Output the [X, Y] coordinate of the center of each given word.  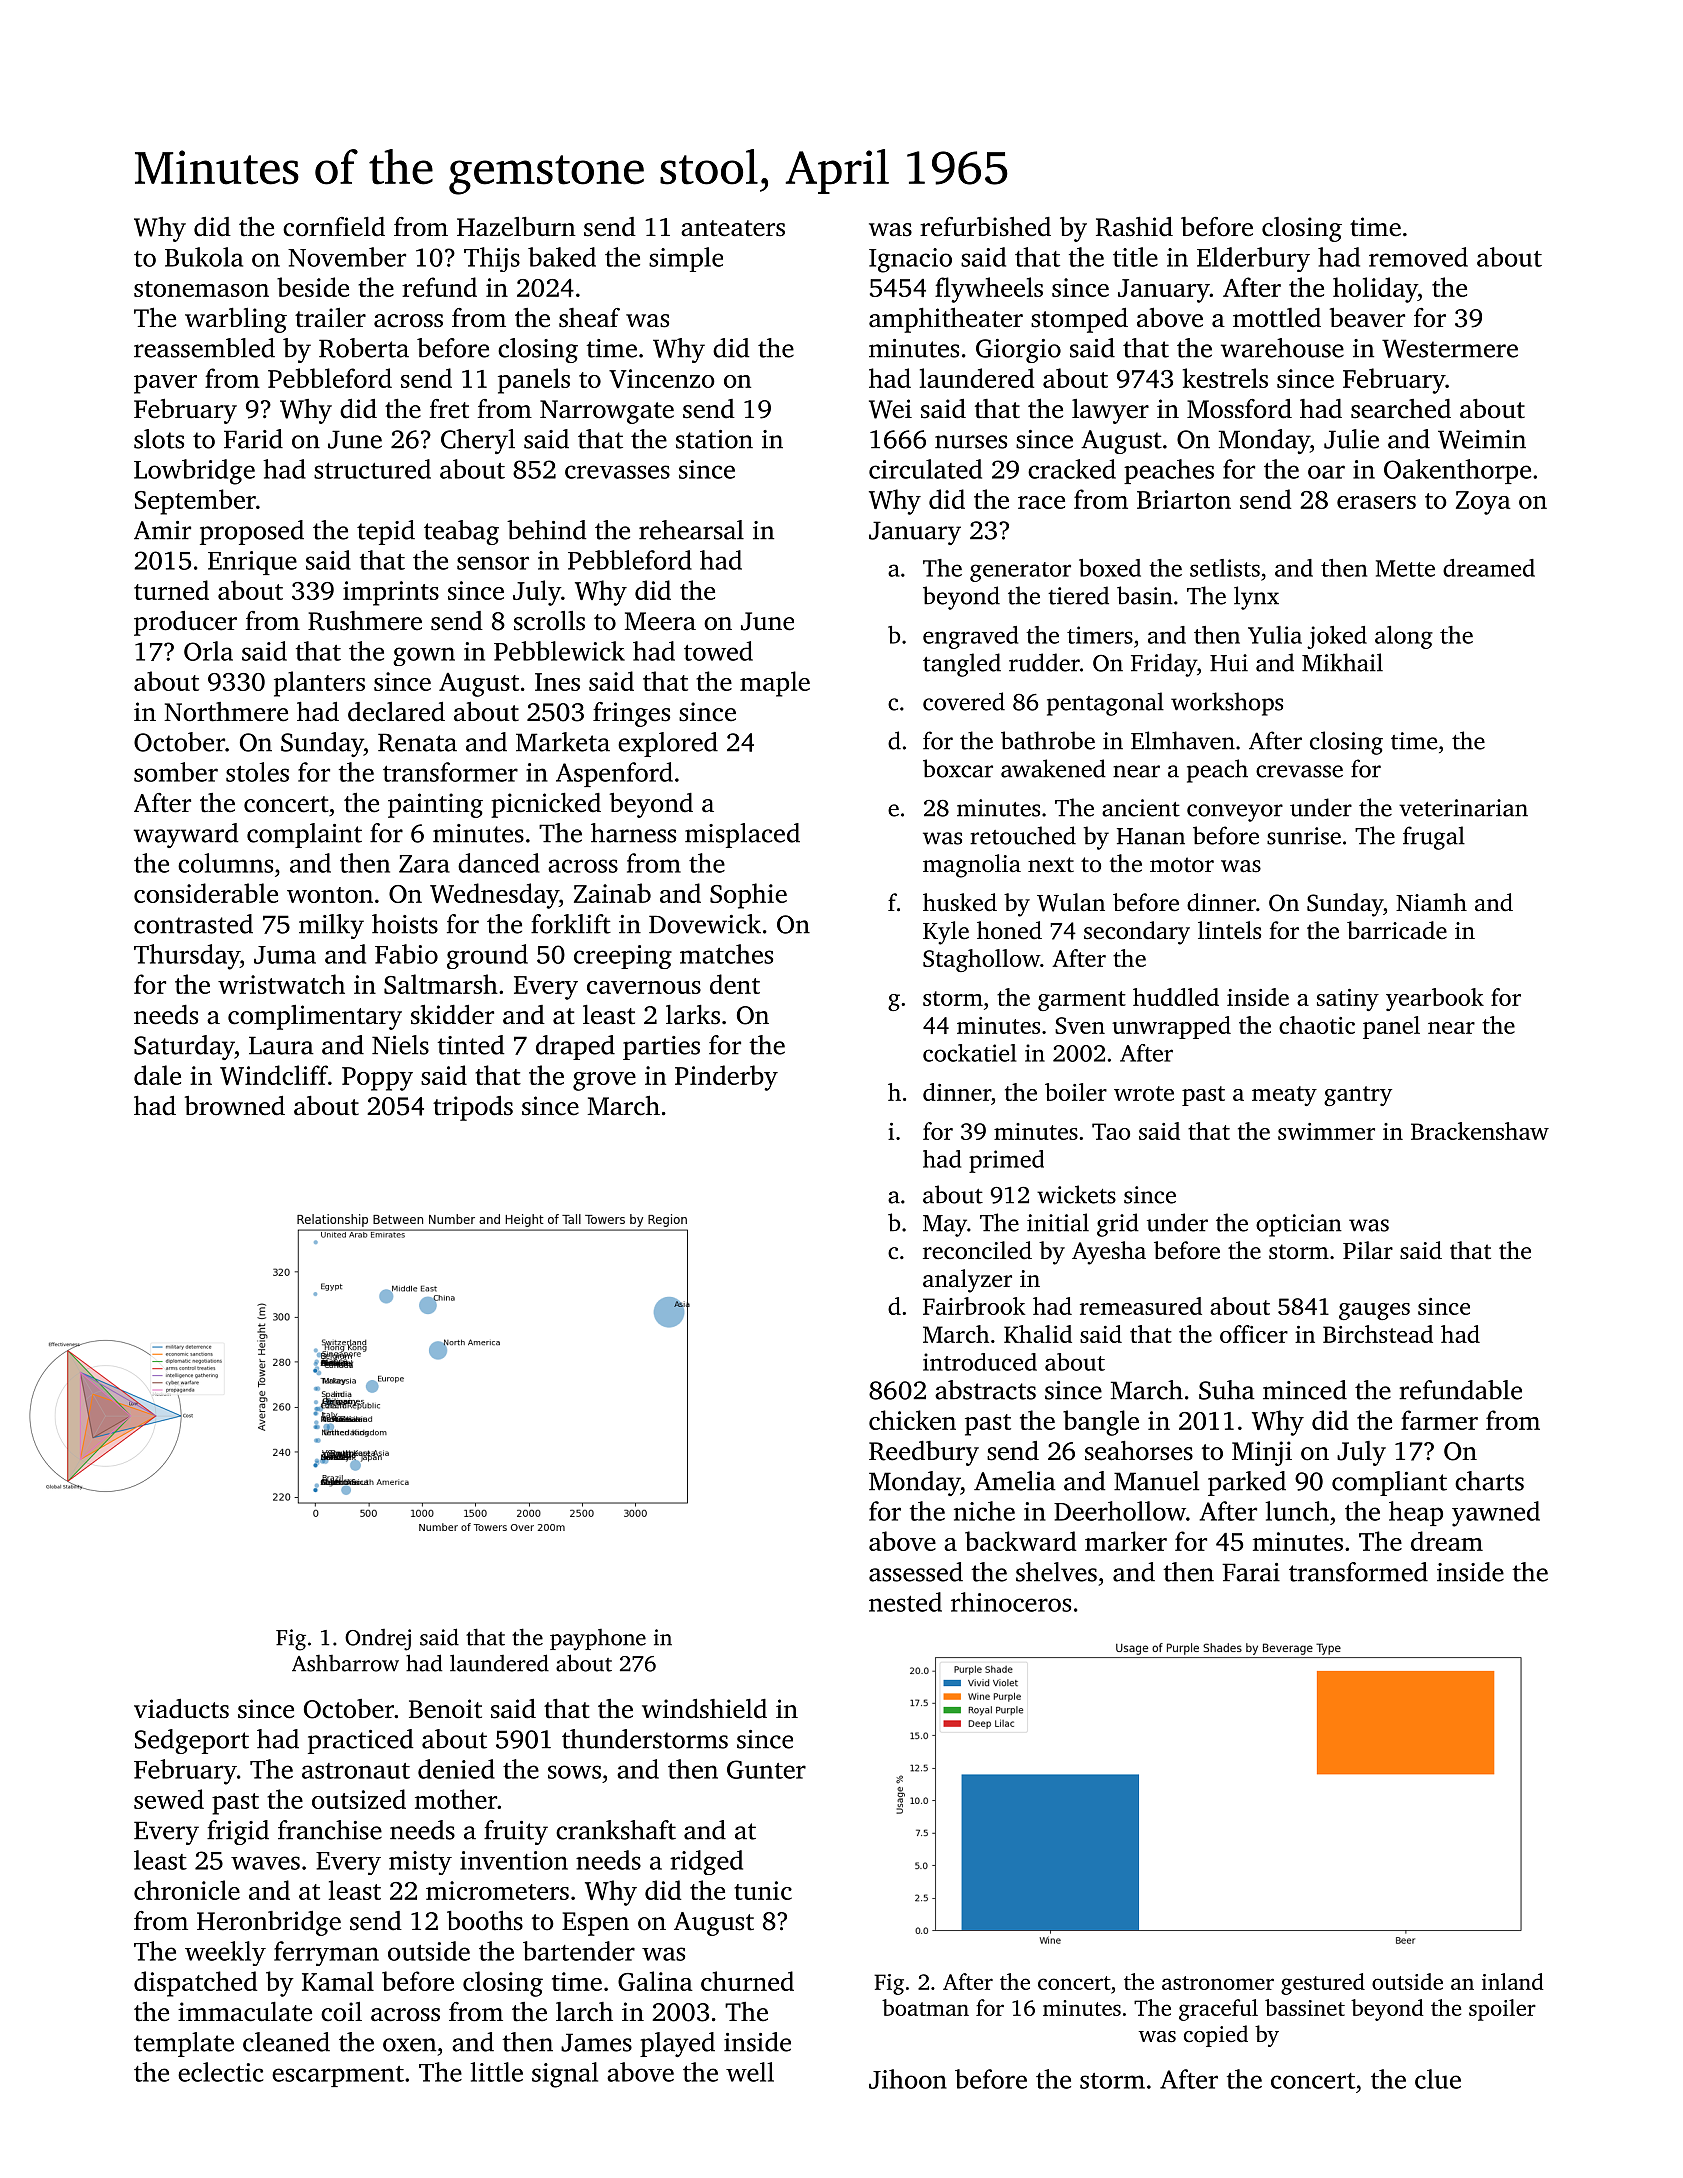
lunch [1297, 1511]
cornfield [334, 227]
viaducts [181, 1709]
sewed [169, 1799]
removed [1418, 257]
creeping [623, 957]
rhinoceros [1011, 1602]
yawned [1496, 1514]
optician [1299, 1225]
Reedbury [924, 1453]
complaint [304, 835]
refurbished [985, 226]
